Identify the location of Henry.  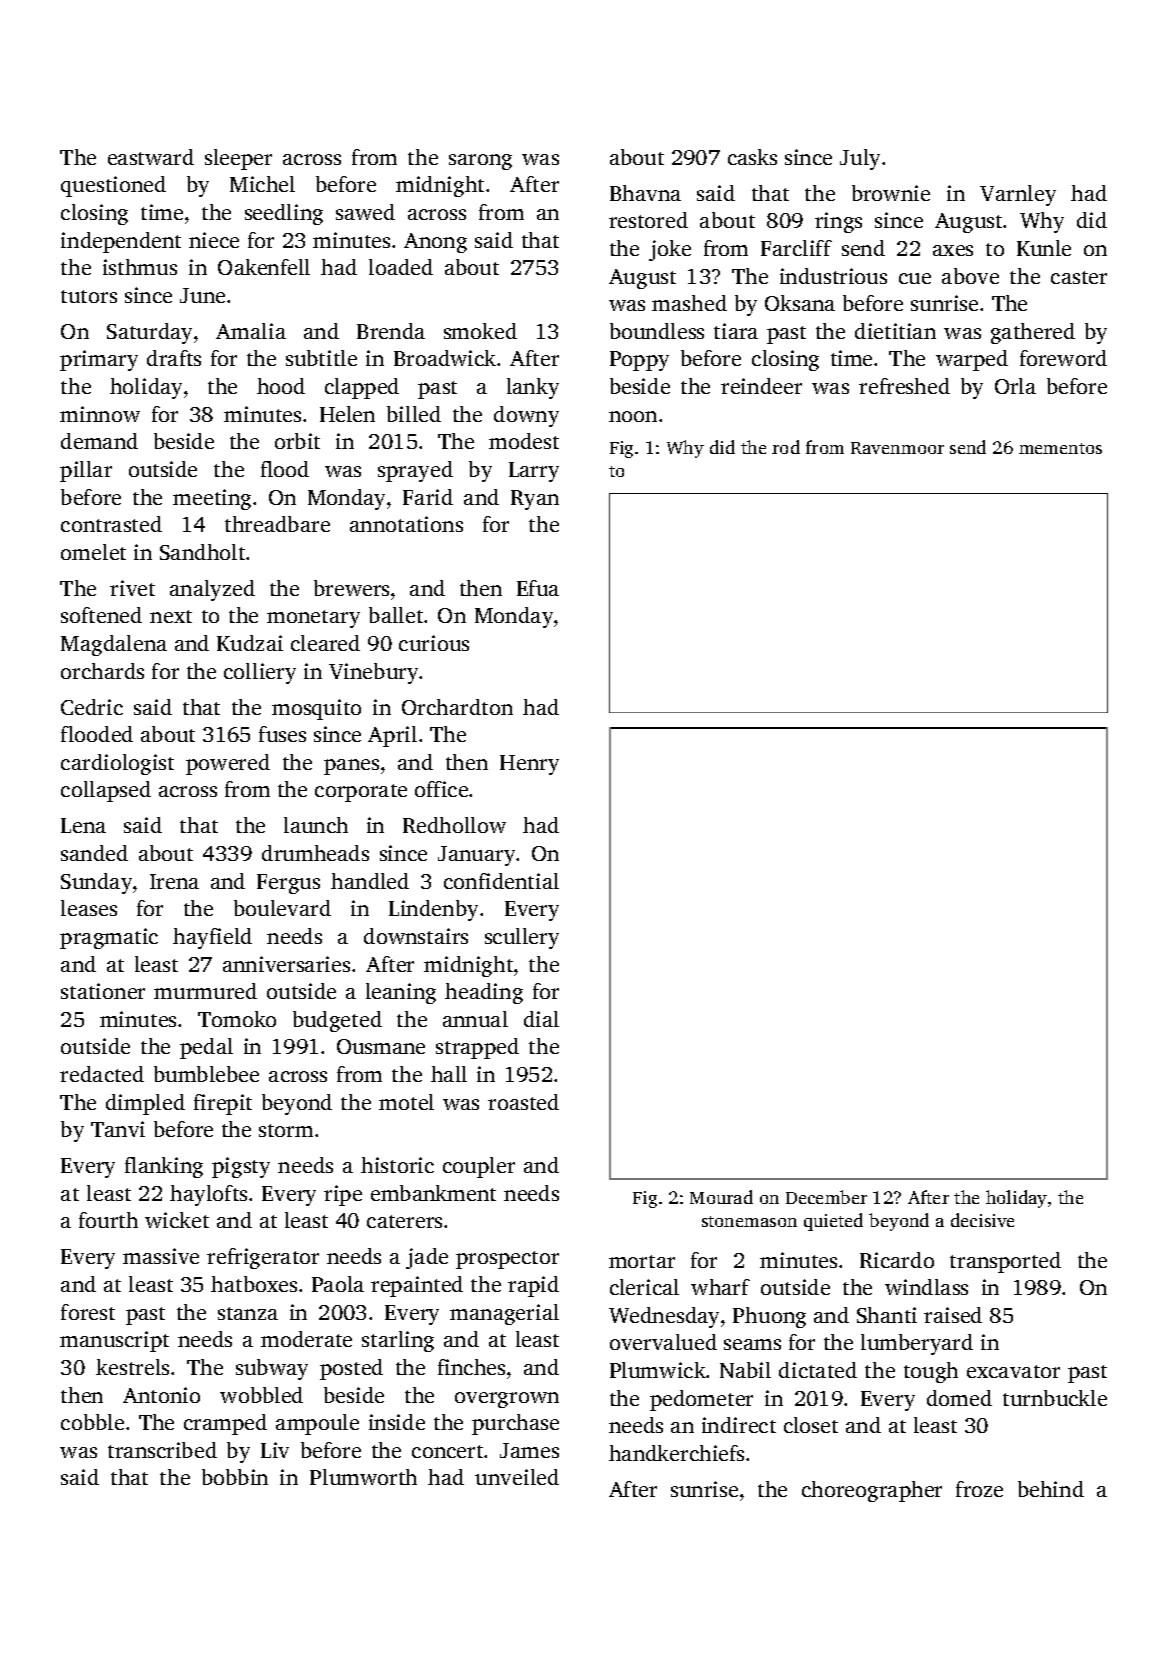
(529, 765).
